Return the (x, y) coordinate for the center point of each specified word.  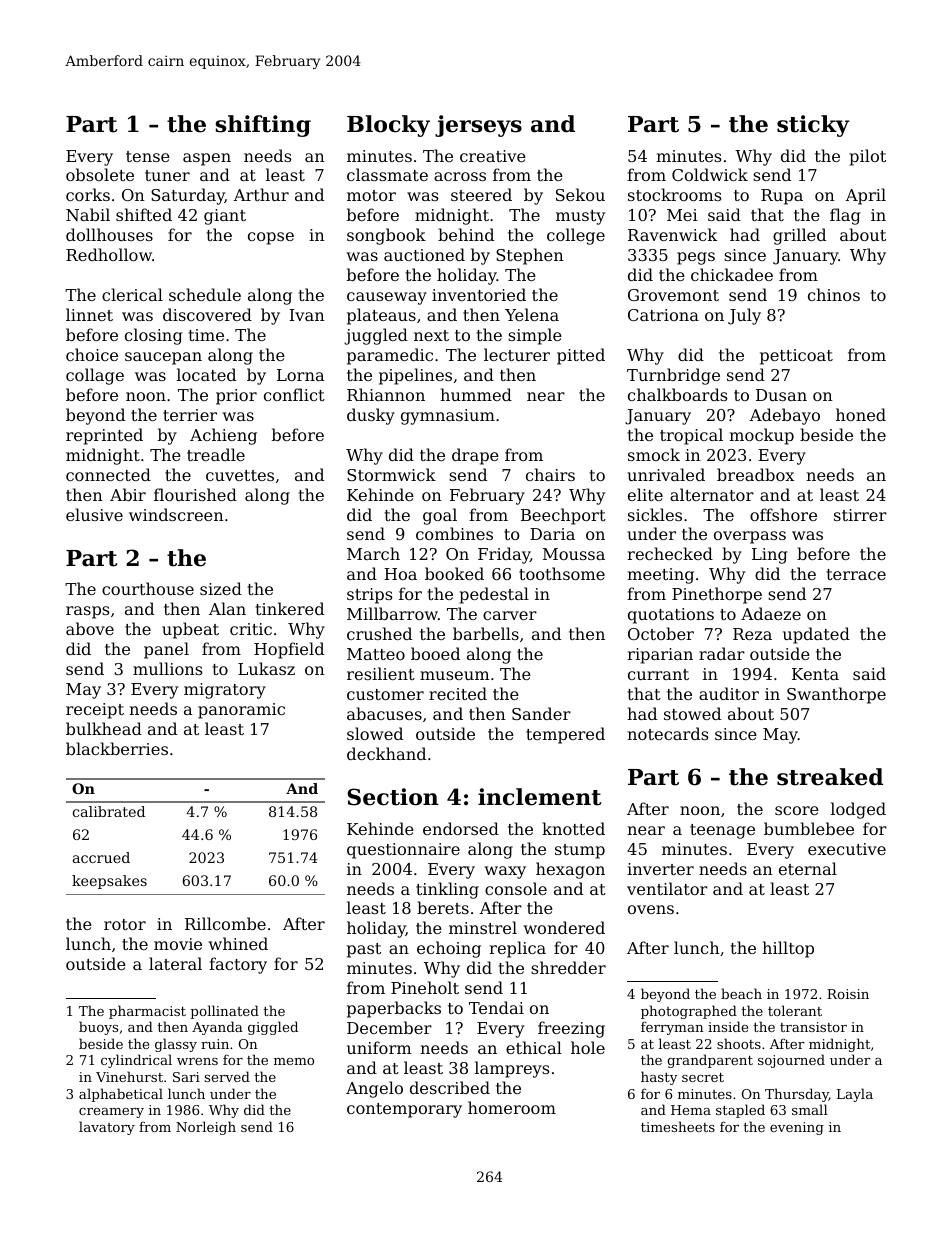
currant (658, 674)
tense (148, 156)
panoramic (241, 711)
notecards (667, 733)
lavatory (107, 1128)
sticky (813, 126)
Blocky (388, 126)
